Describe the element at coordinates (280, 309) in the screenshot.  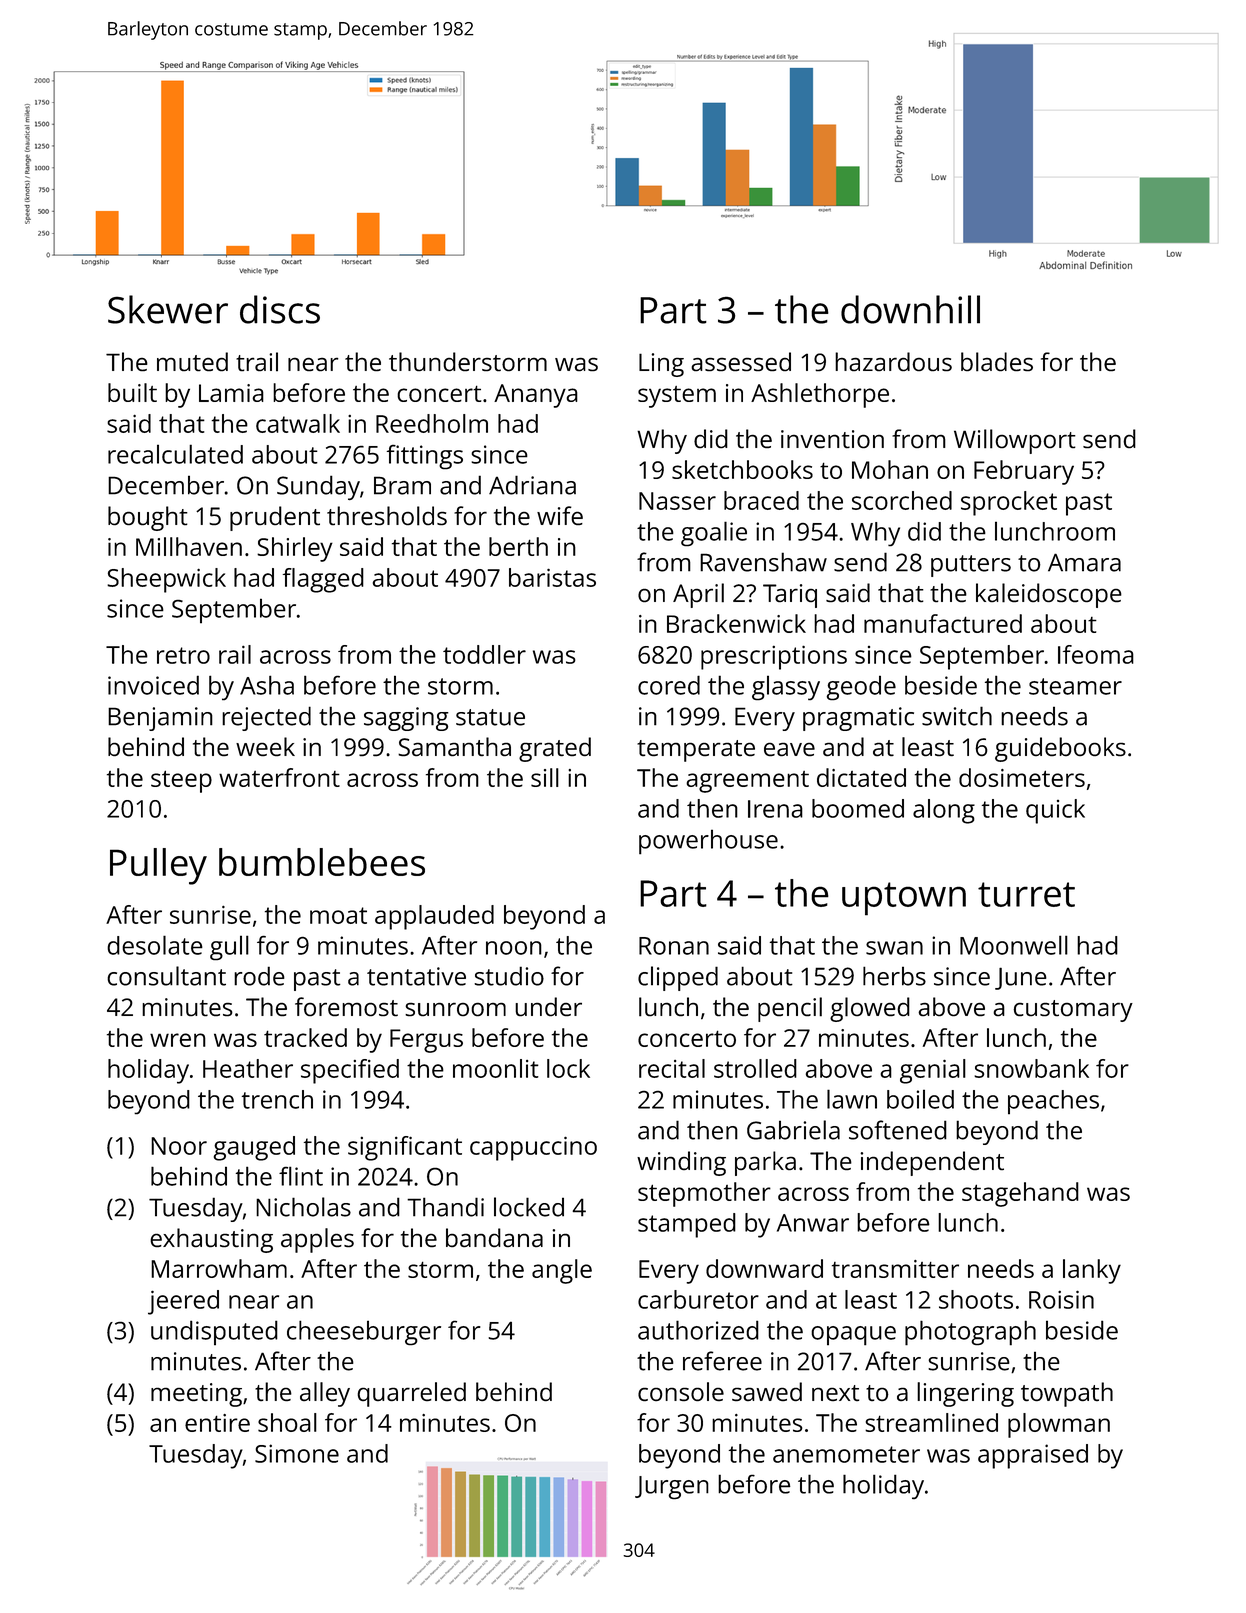
I see `discs` at that location.
